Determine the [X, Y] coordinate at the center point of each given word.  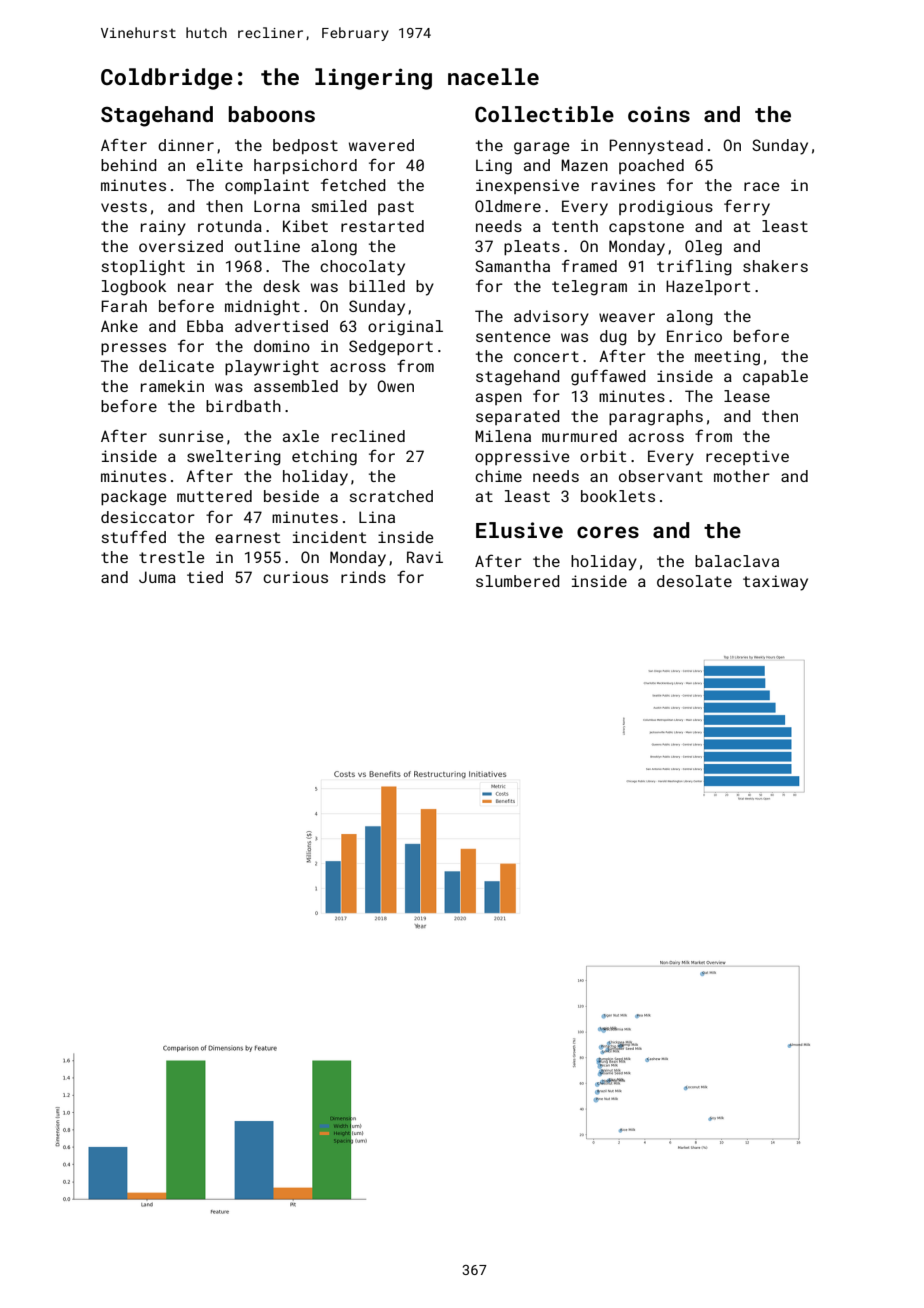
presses [133, 349]
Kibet [305, 226]
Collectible [544, 114]
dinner [186, 145]
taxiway [775, 583]
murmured [579, 436]
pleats [532, 247]
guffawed [608, 377]
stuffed [134, 536]
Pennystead [656, 147]
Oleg [703, 248]
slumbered [518, 581]
